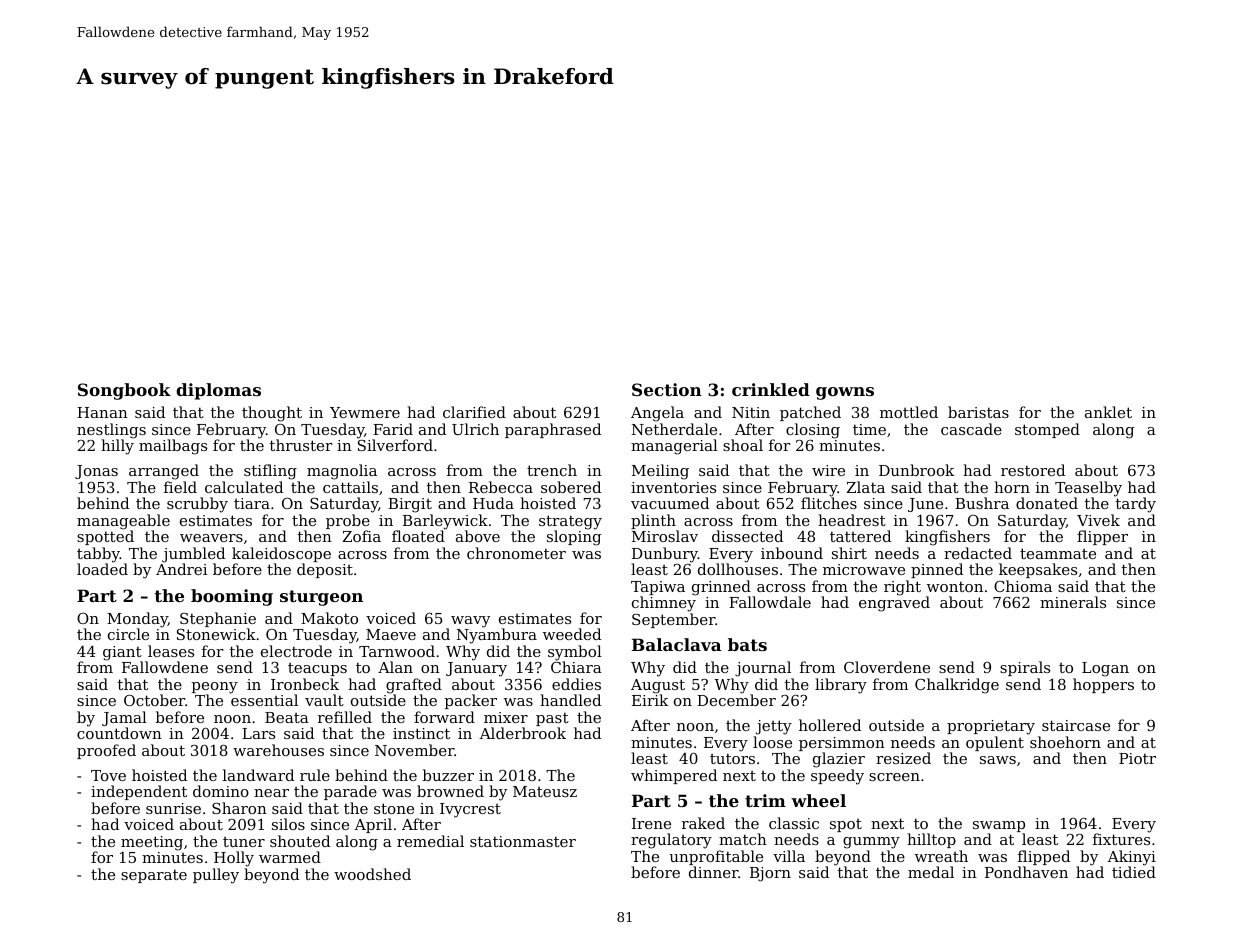 The width and height of the screenshot is (1233, 952). I want to click on anklet, so click(1108, 412).
